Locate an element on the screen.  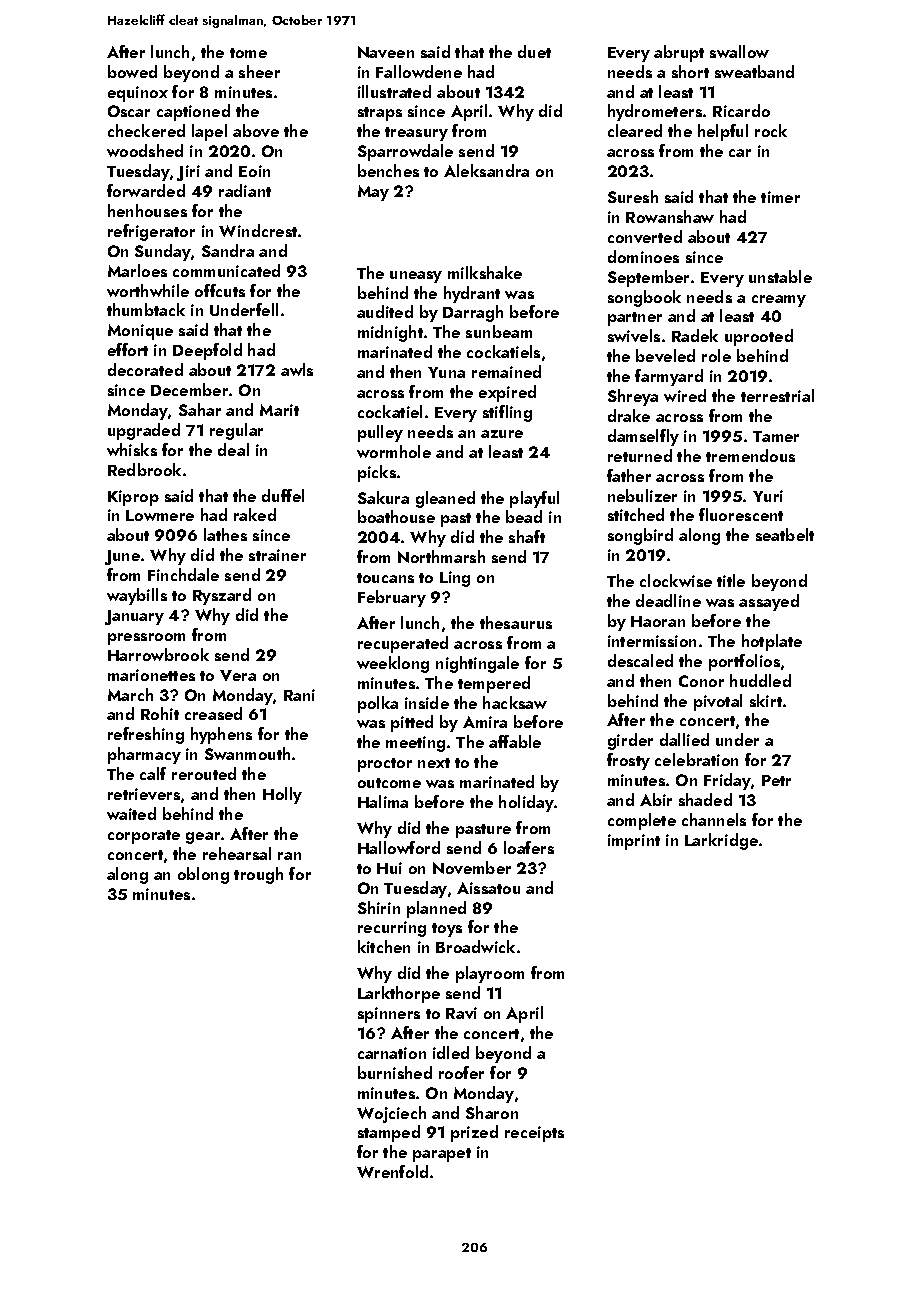
parapet is located at coordinates (442, 1155).
